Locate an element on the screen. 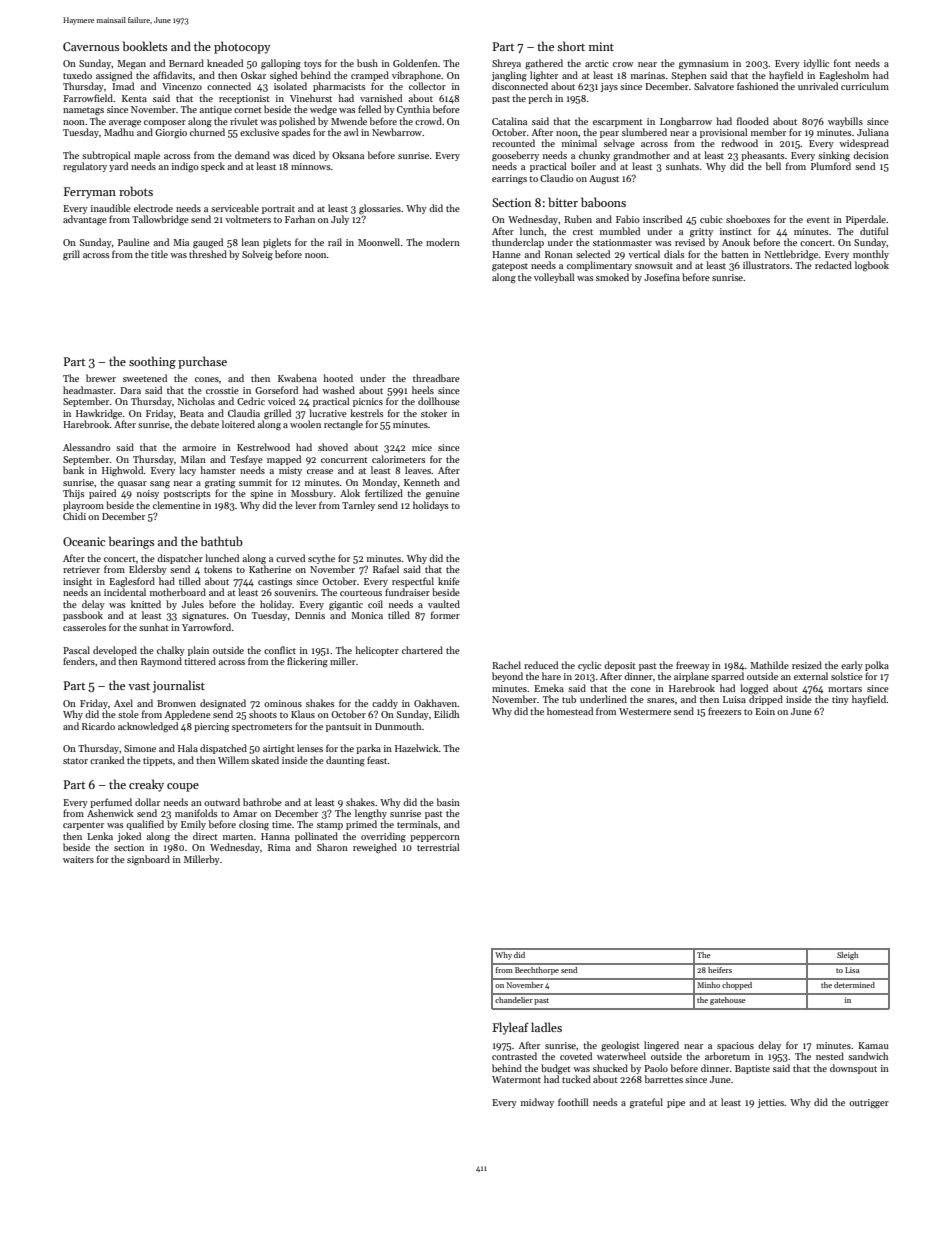 This screenshot has width=952, height=1233. Highwold is located at coordinates (123, 471).
